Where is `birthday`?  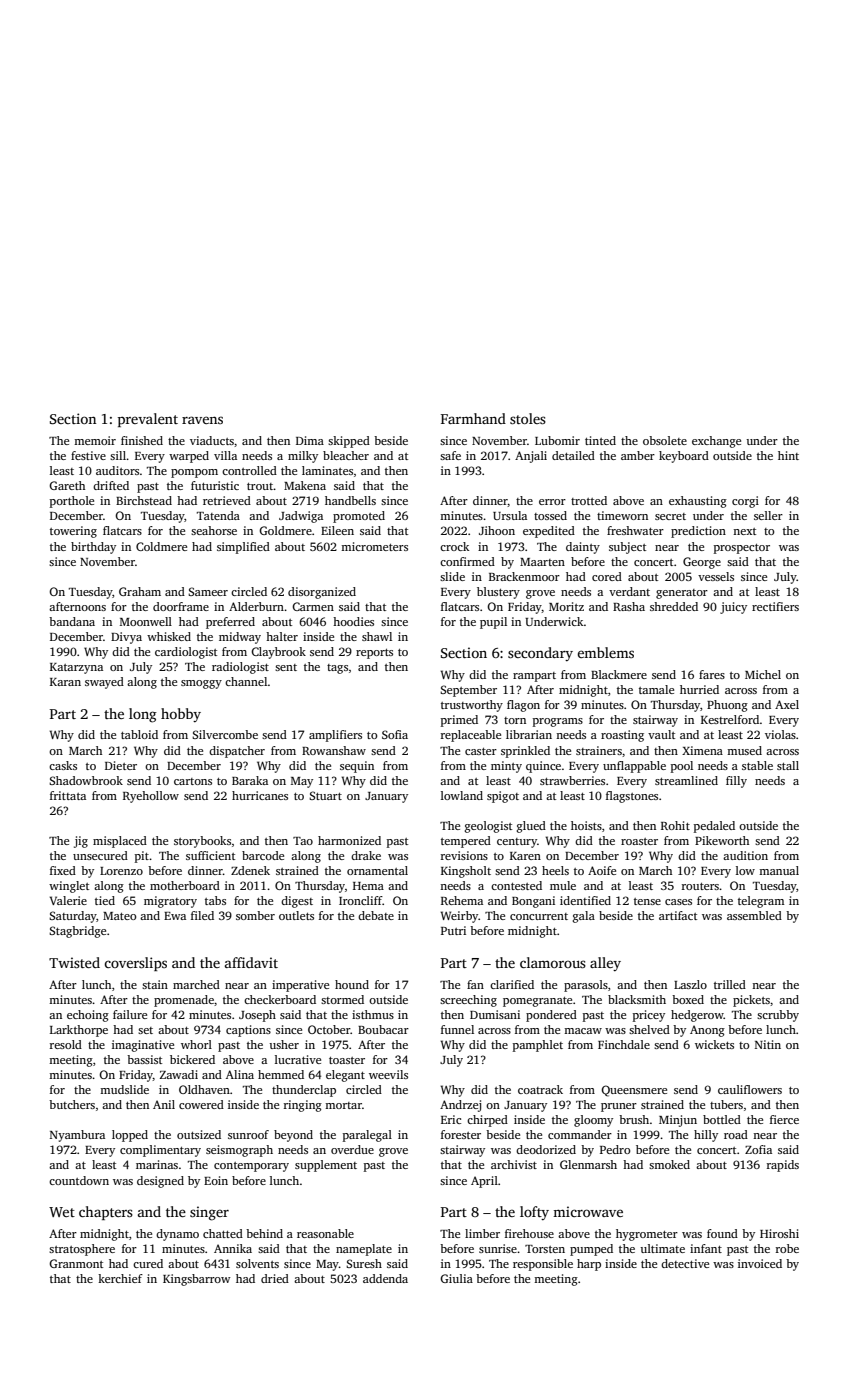
birthday is located at coordinates (93, 548).
